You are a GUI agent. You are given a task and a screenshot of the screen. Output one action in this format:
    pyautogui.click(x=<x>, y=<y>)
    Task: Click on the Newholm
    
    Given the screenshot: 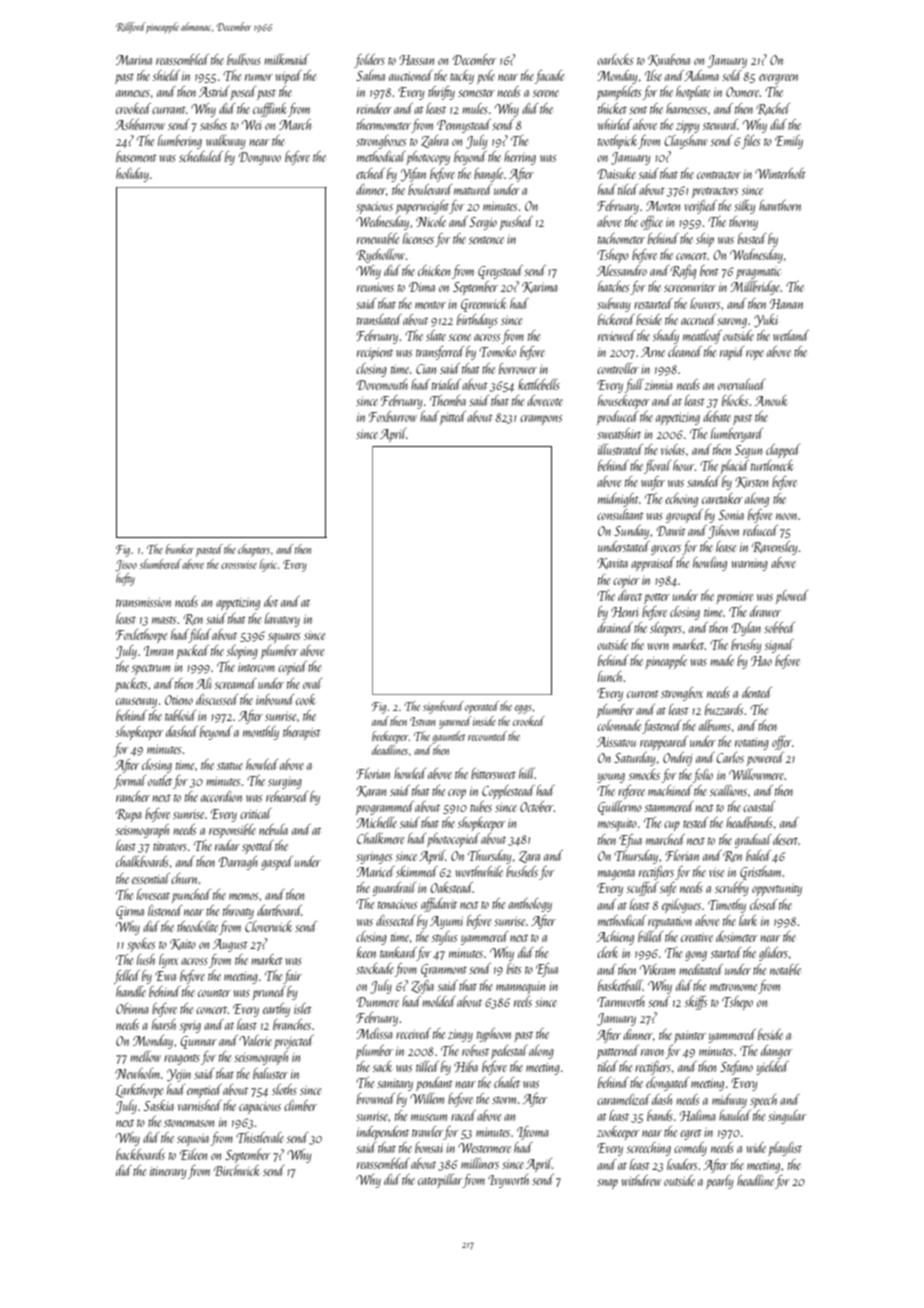 What is the action you would take?
    pyautogui.click(x=137, y=1073)
